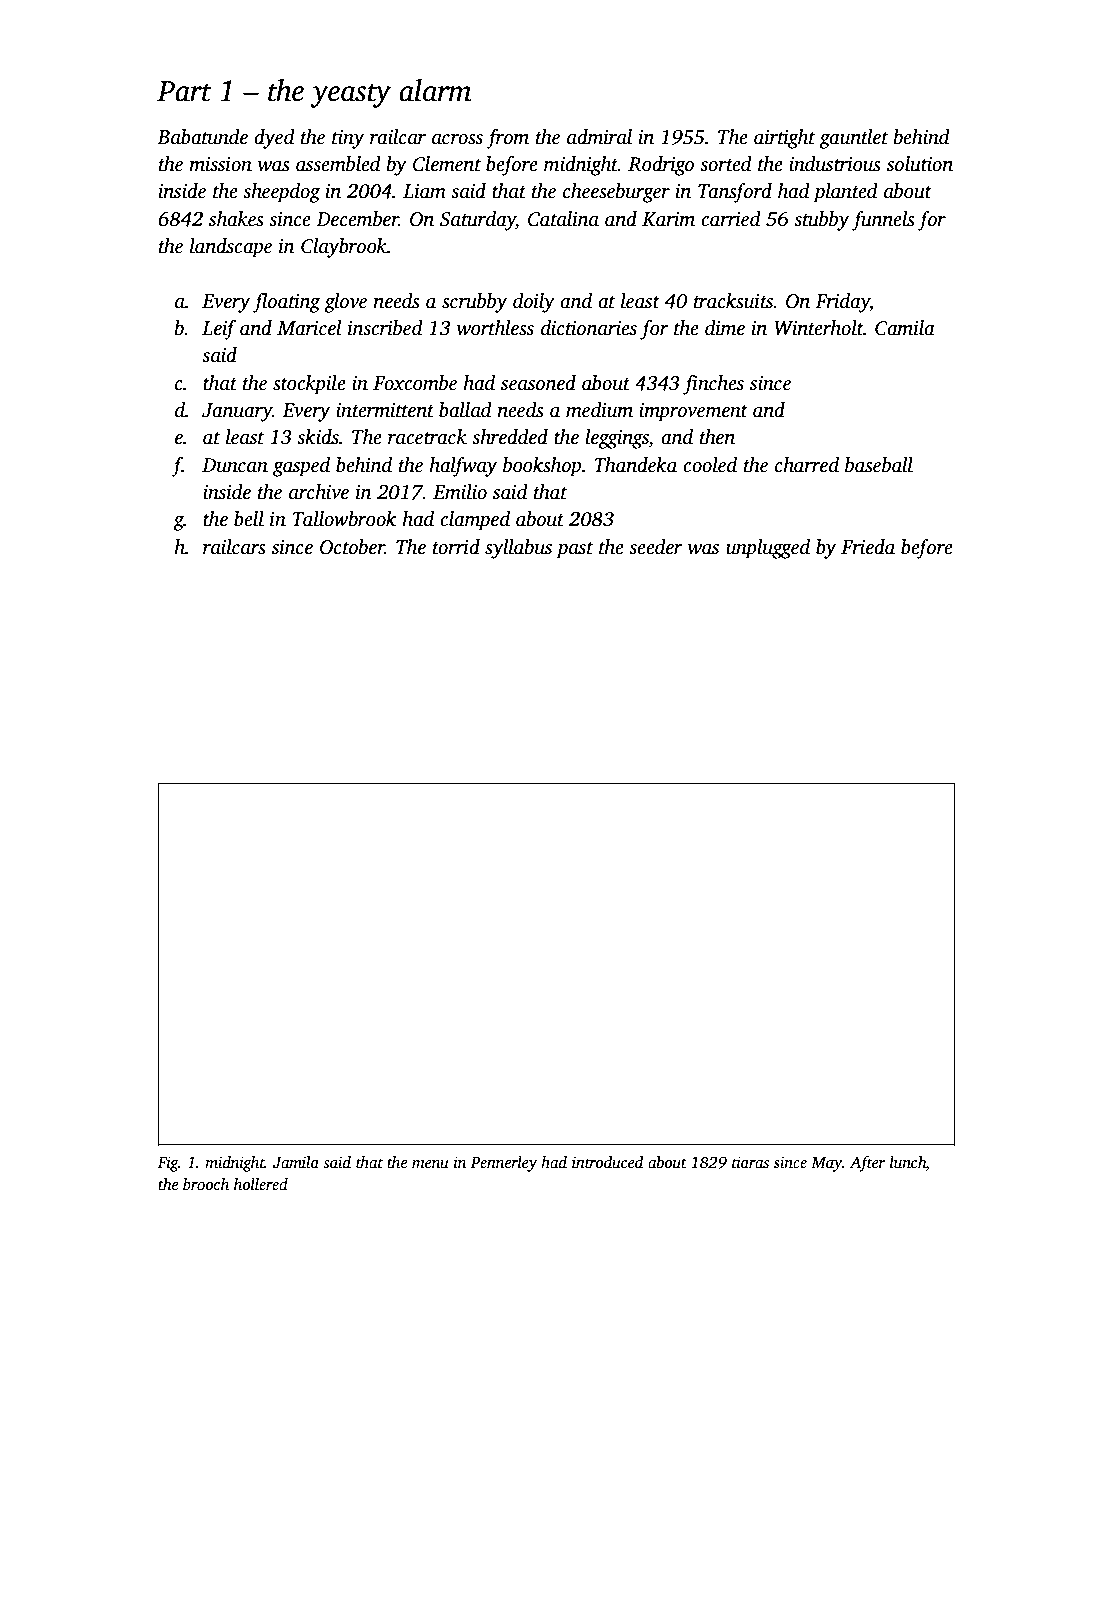 This screenshot has height=1612, width=1113. Describe the element at coordinates (430, 1164) in the screenshot. I see `menu` at that location.
